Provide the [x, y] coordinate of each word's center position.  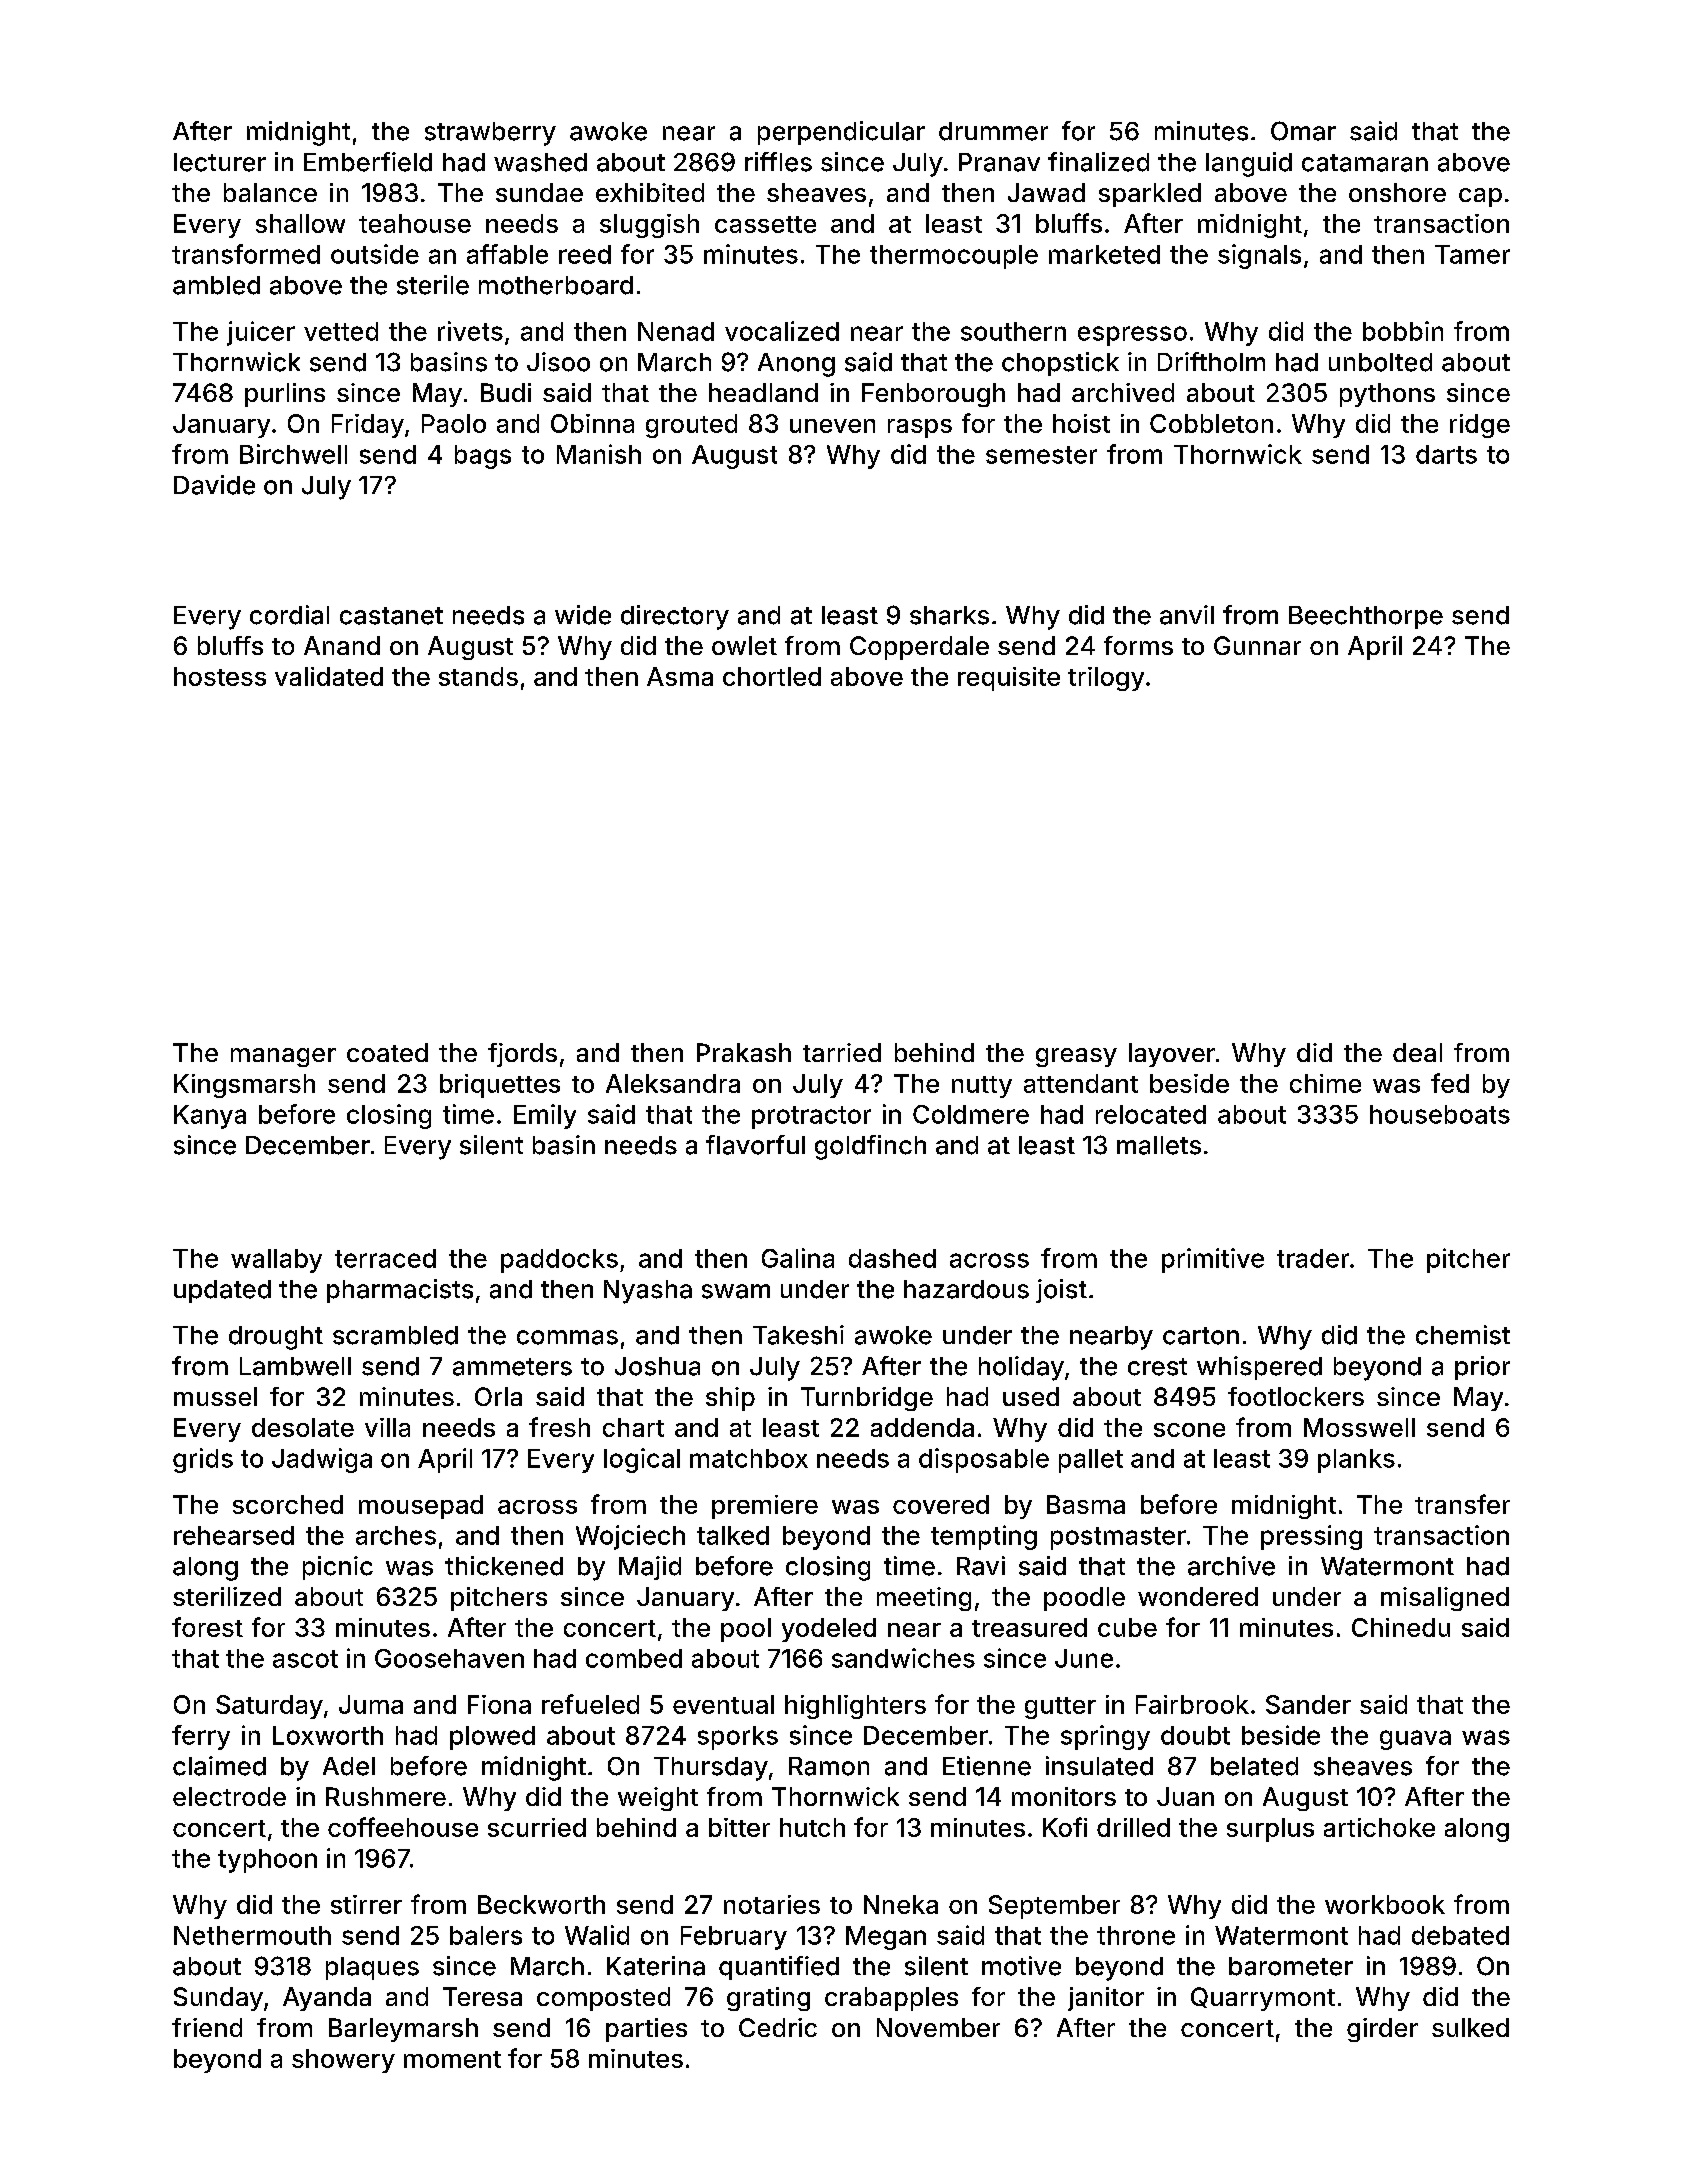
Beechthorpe [1366, 617]
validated [329, 676]
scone [1189, 1430]
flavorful [755, 1145]
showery [343, 2061]
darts [1446, 454]
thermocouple [954, 257]
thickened [504, 1566]
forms [1138, 645]
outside [375, 254]
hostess [220, 676]
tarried [842, 1052]
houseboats [1440, 1114]
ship [730, 1399]
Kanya [210, 1117]
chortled [772, 676]
